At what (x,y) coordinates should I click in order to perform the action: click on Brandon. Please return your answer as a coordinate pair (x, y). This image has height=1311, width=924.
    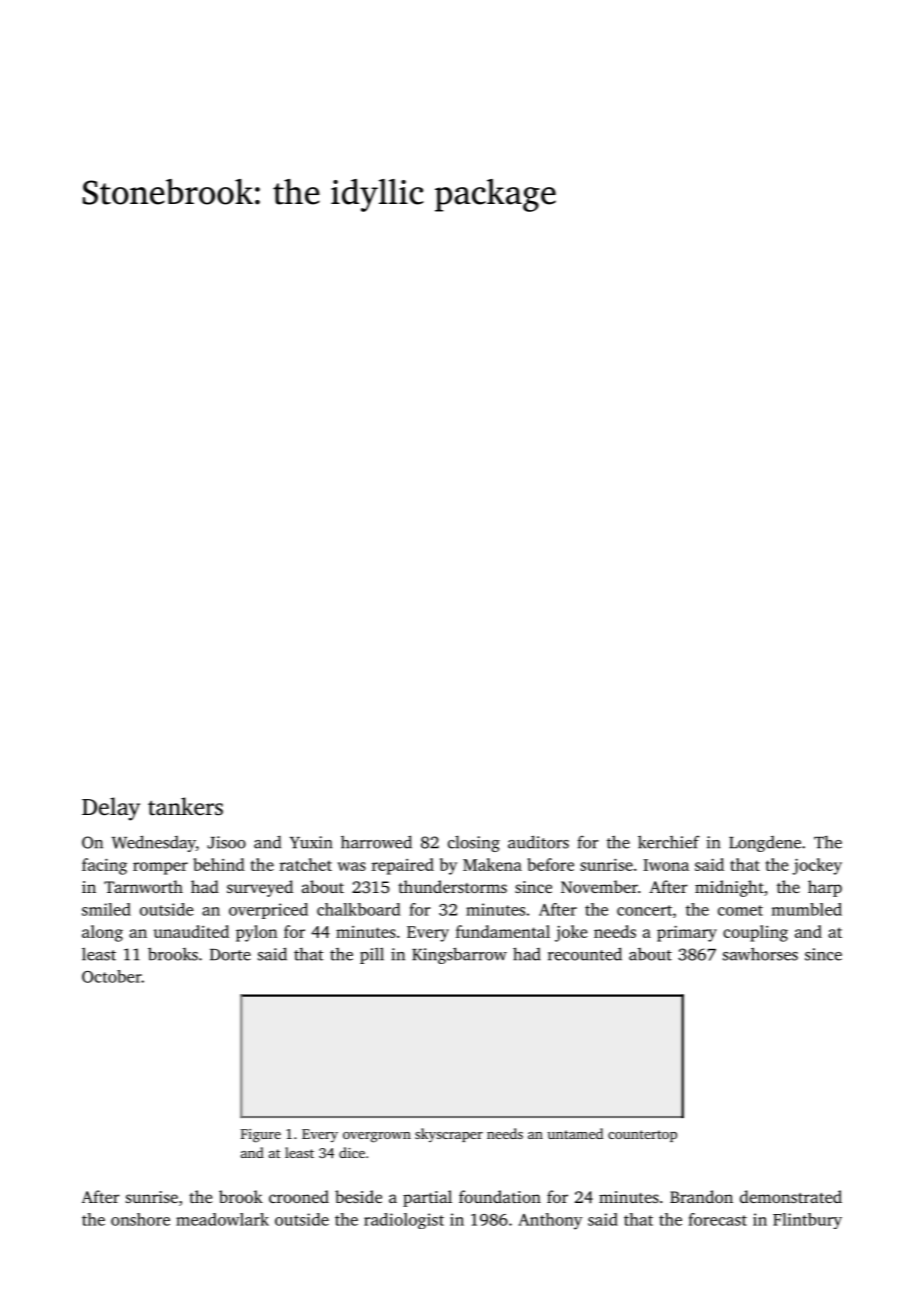
    Looking at the image, I should click on (701, 1196).
